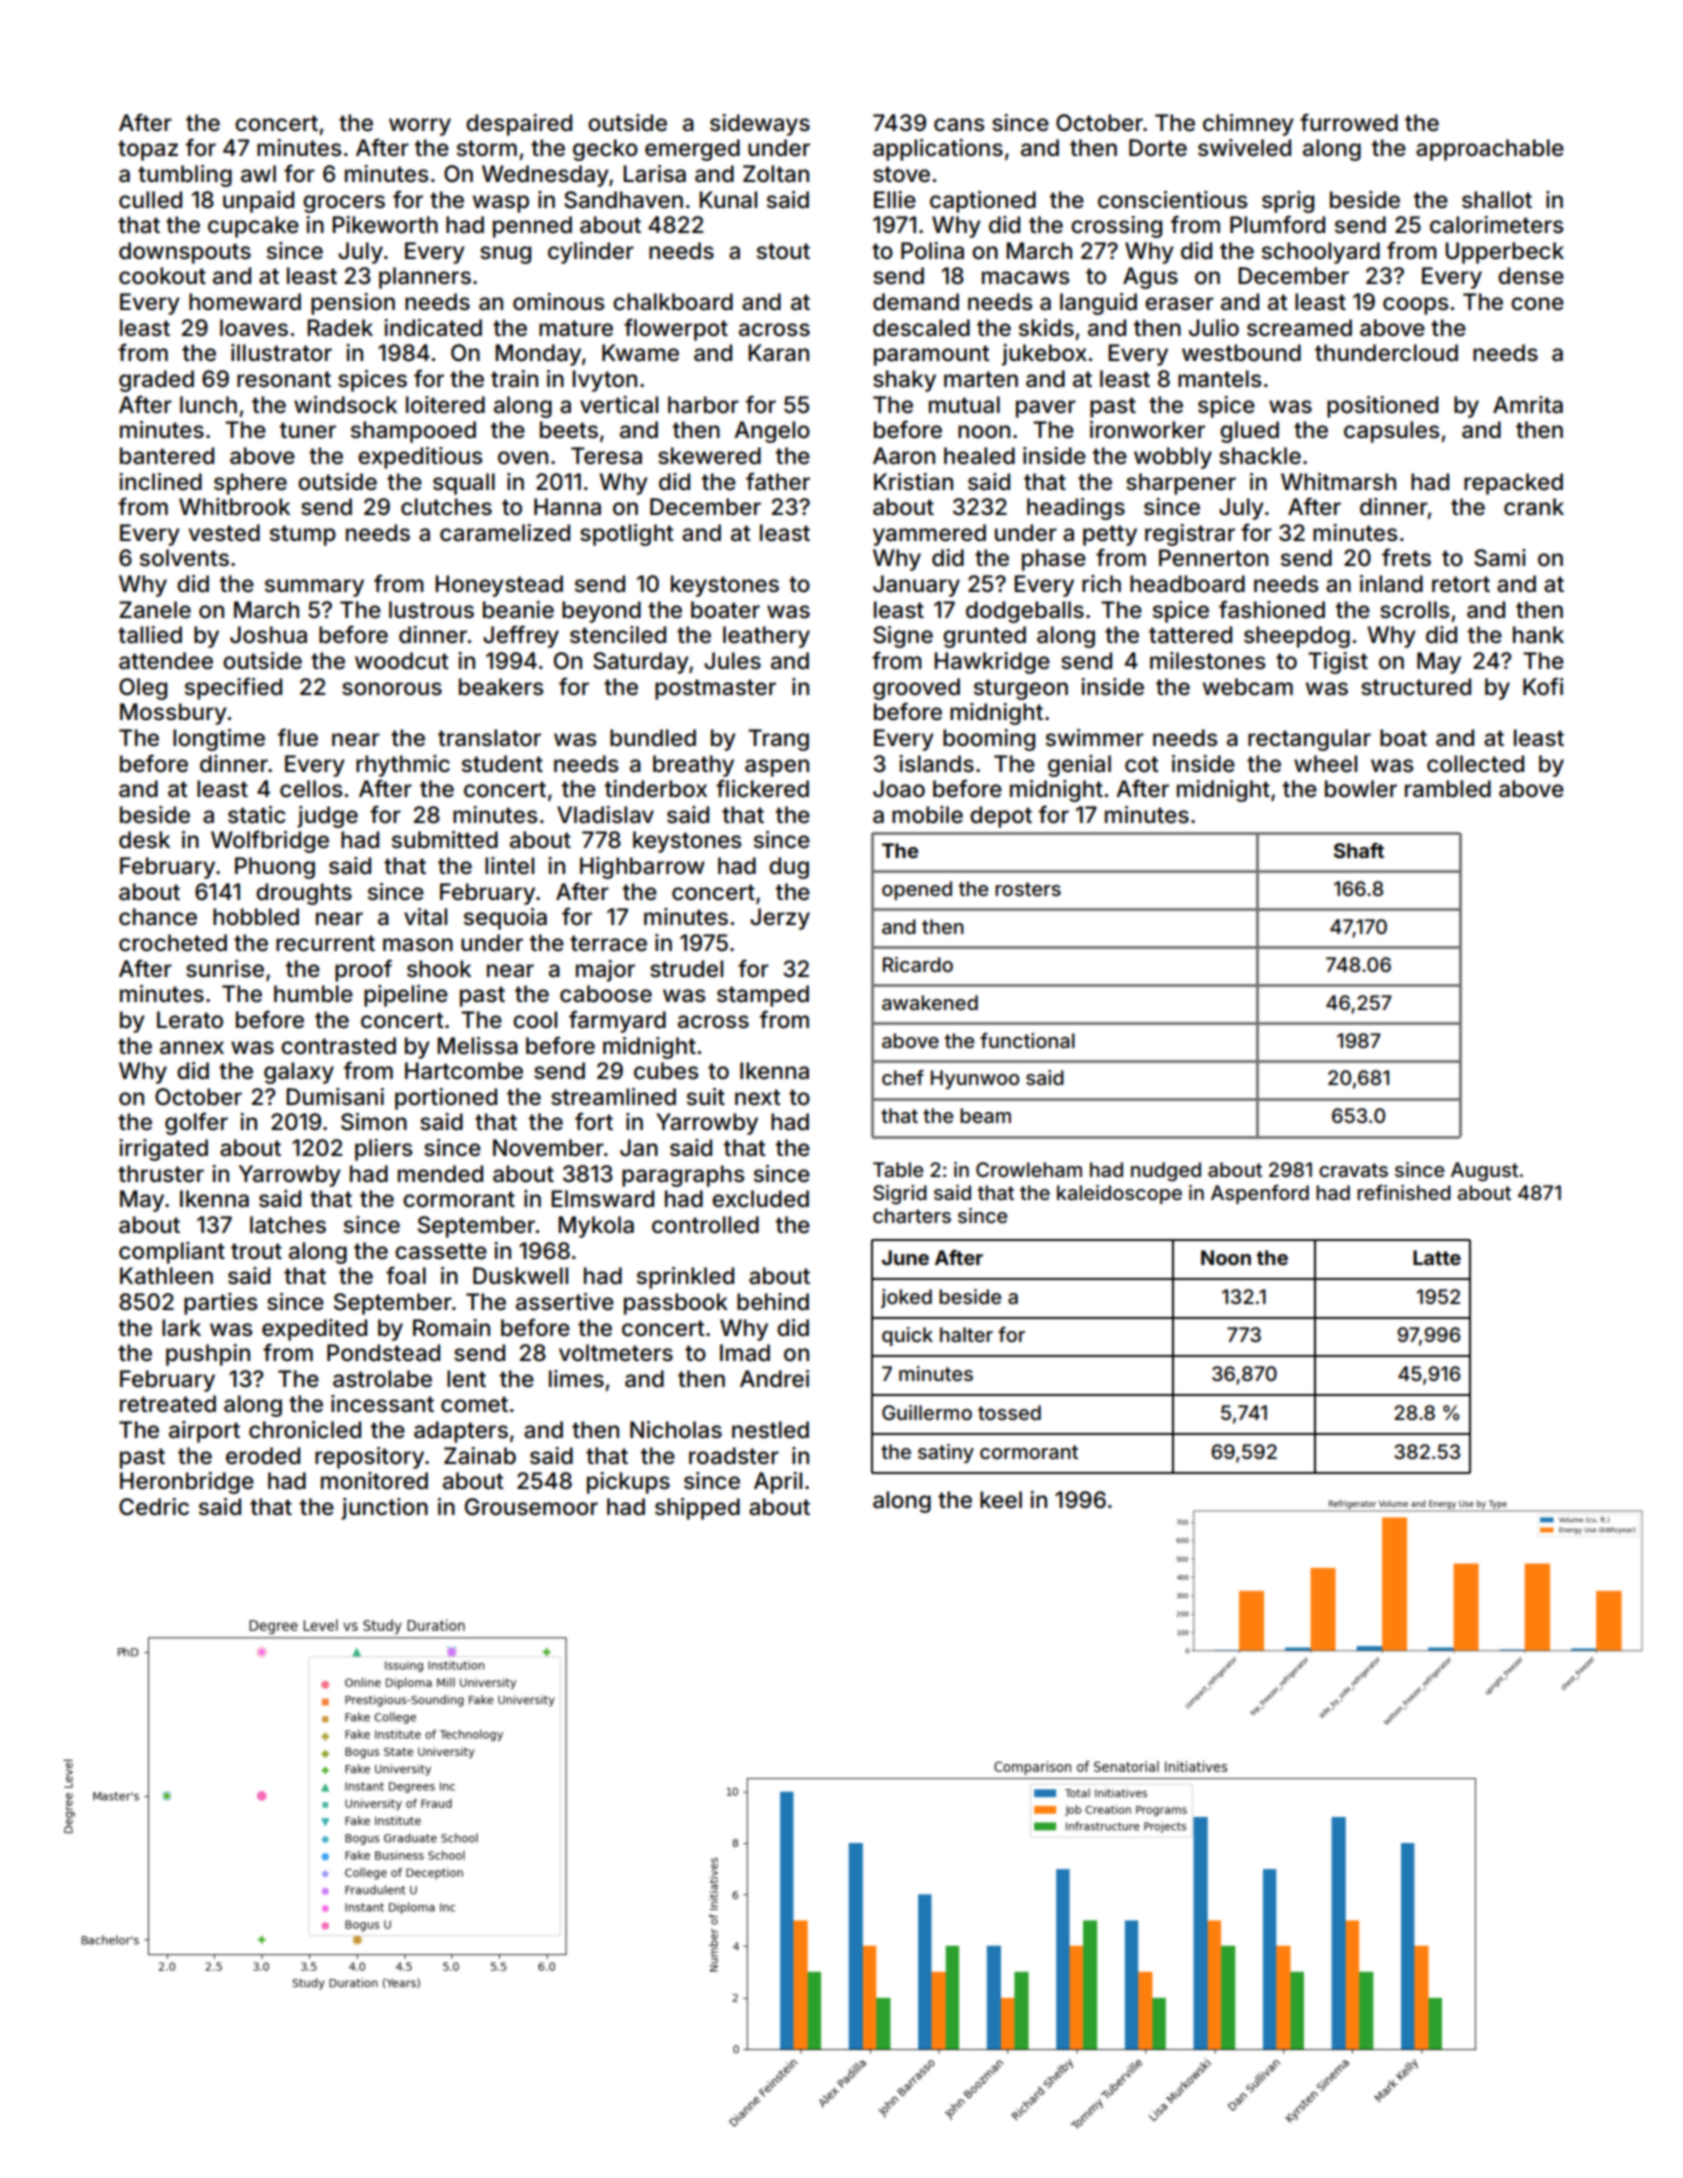 The image size is (1683, 2178). Describe the element at coordinates (1297, 637) in the screenshot. I see `sheepdog` at that location.
